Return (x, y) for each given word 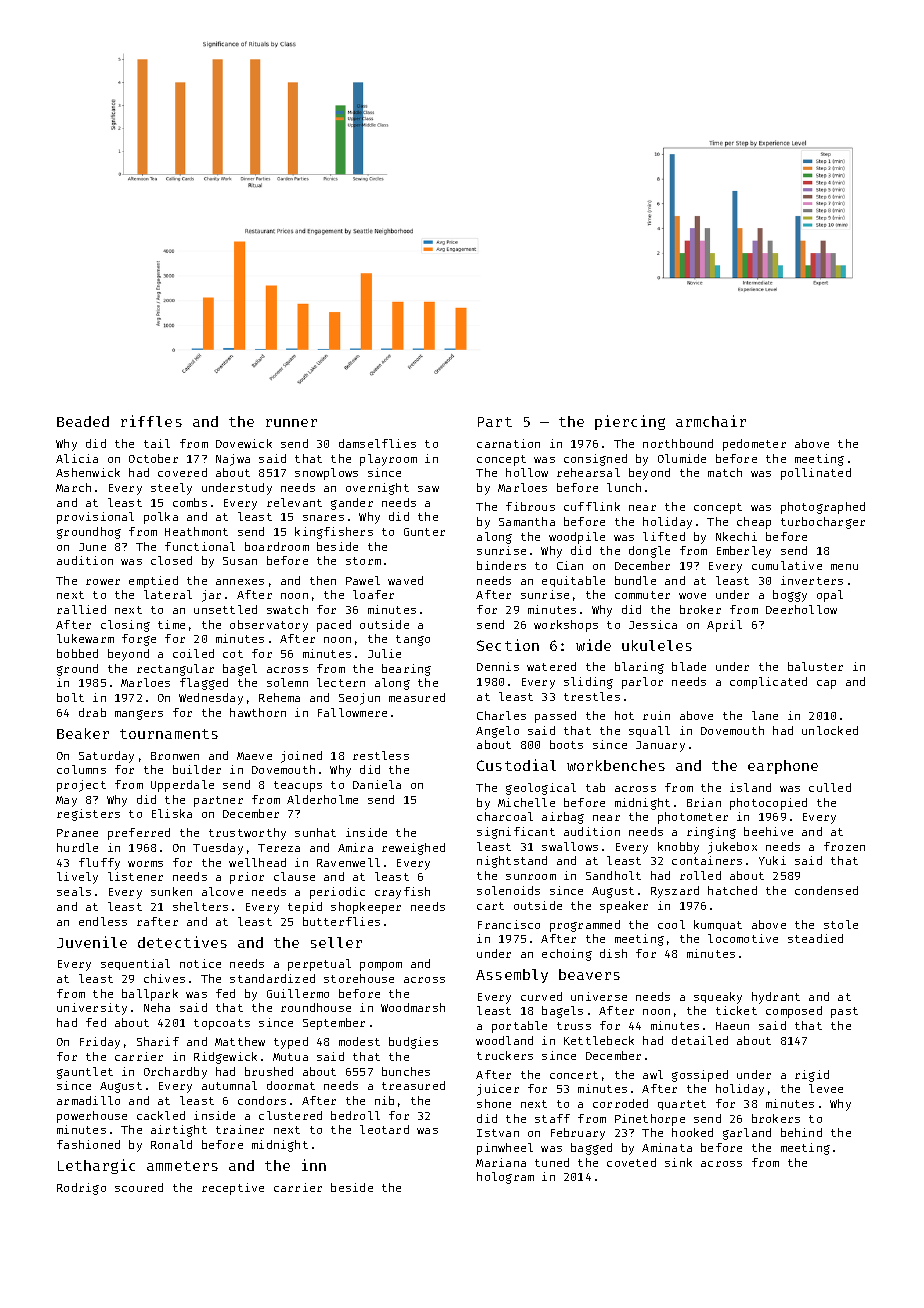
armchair (711, 421)
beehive (768, 831)
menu (844, 567)
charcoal (505, 816)
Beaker (83, 733)
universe (599, 996)
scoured (139, 1187)
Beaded (83, 421)
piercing (630, 422)
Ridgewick (225, 1058)
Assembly (512, 976)
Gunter (424, 532)
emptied (153, 582)
